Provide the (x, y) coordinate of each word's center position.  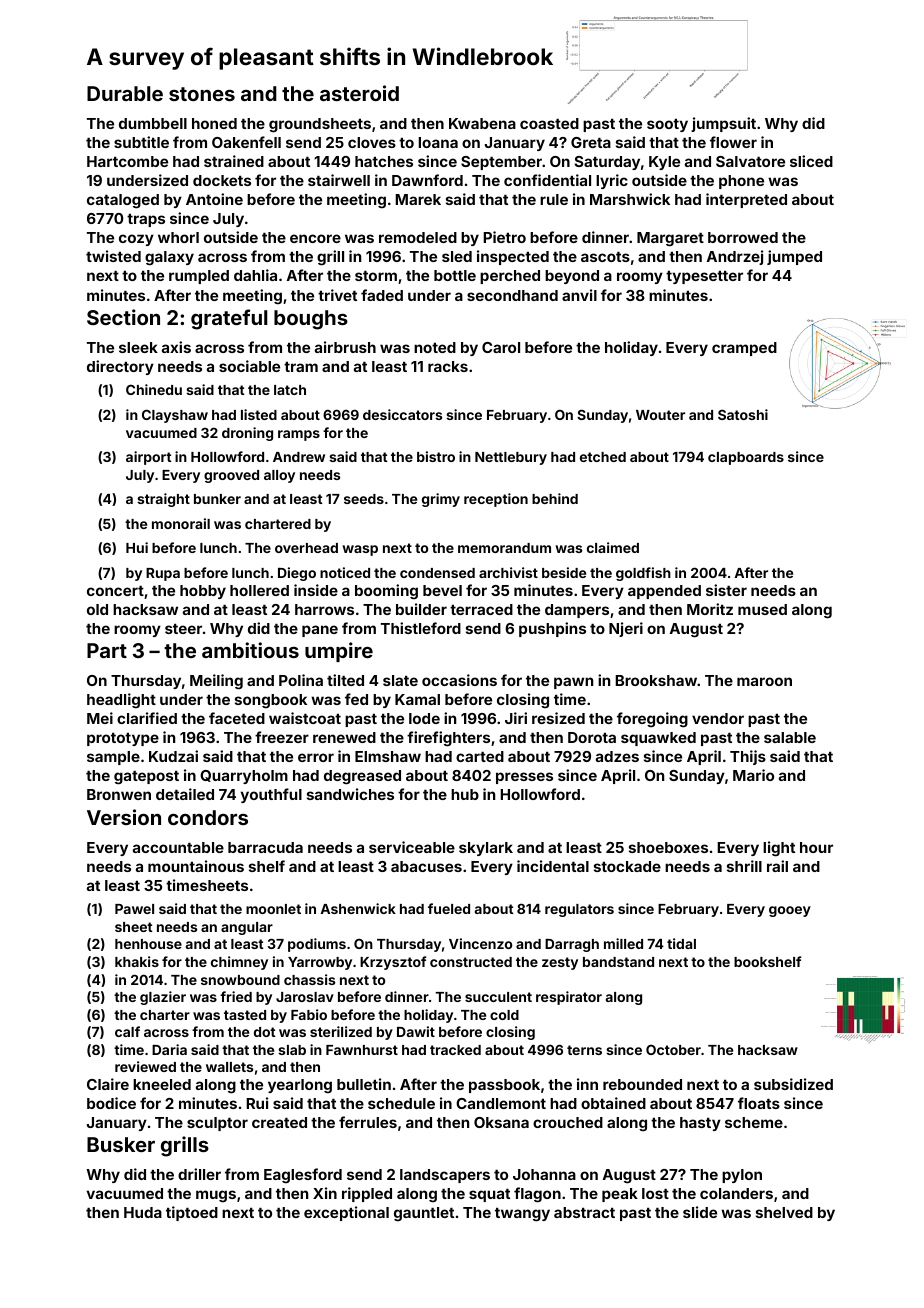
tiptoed (192, 1213)
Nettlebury (511, 458)
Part (107, 650)
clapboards (746, 458)
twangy (522, 1215)
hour (816, 847)
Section (123, 317)
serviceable (412, 847)
